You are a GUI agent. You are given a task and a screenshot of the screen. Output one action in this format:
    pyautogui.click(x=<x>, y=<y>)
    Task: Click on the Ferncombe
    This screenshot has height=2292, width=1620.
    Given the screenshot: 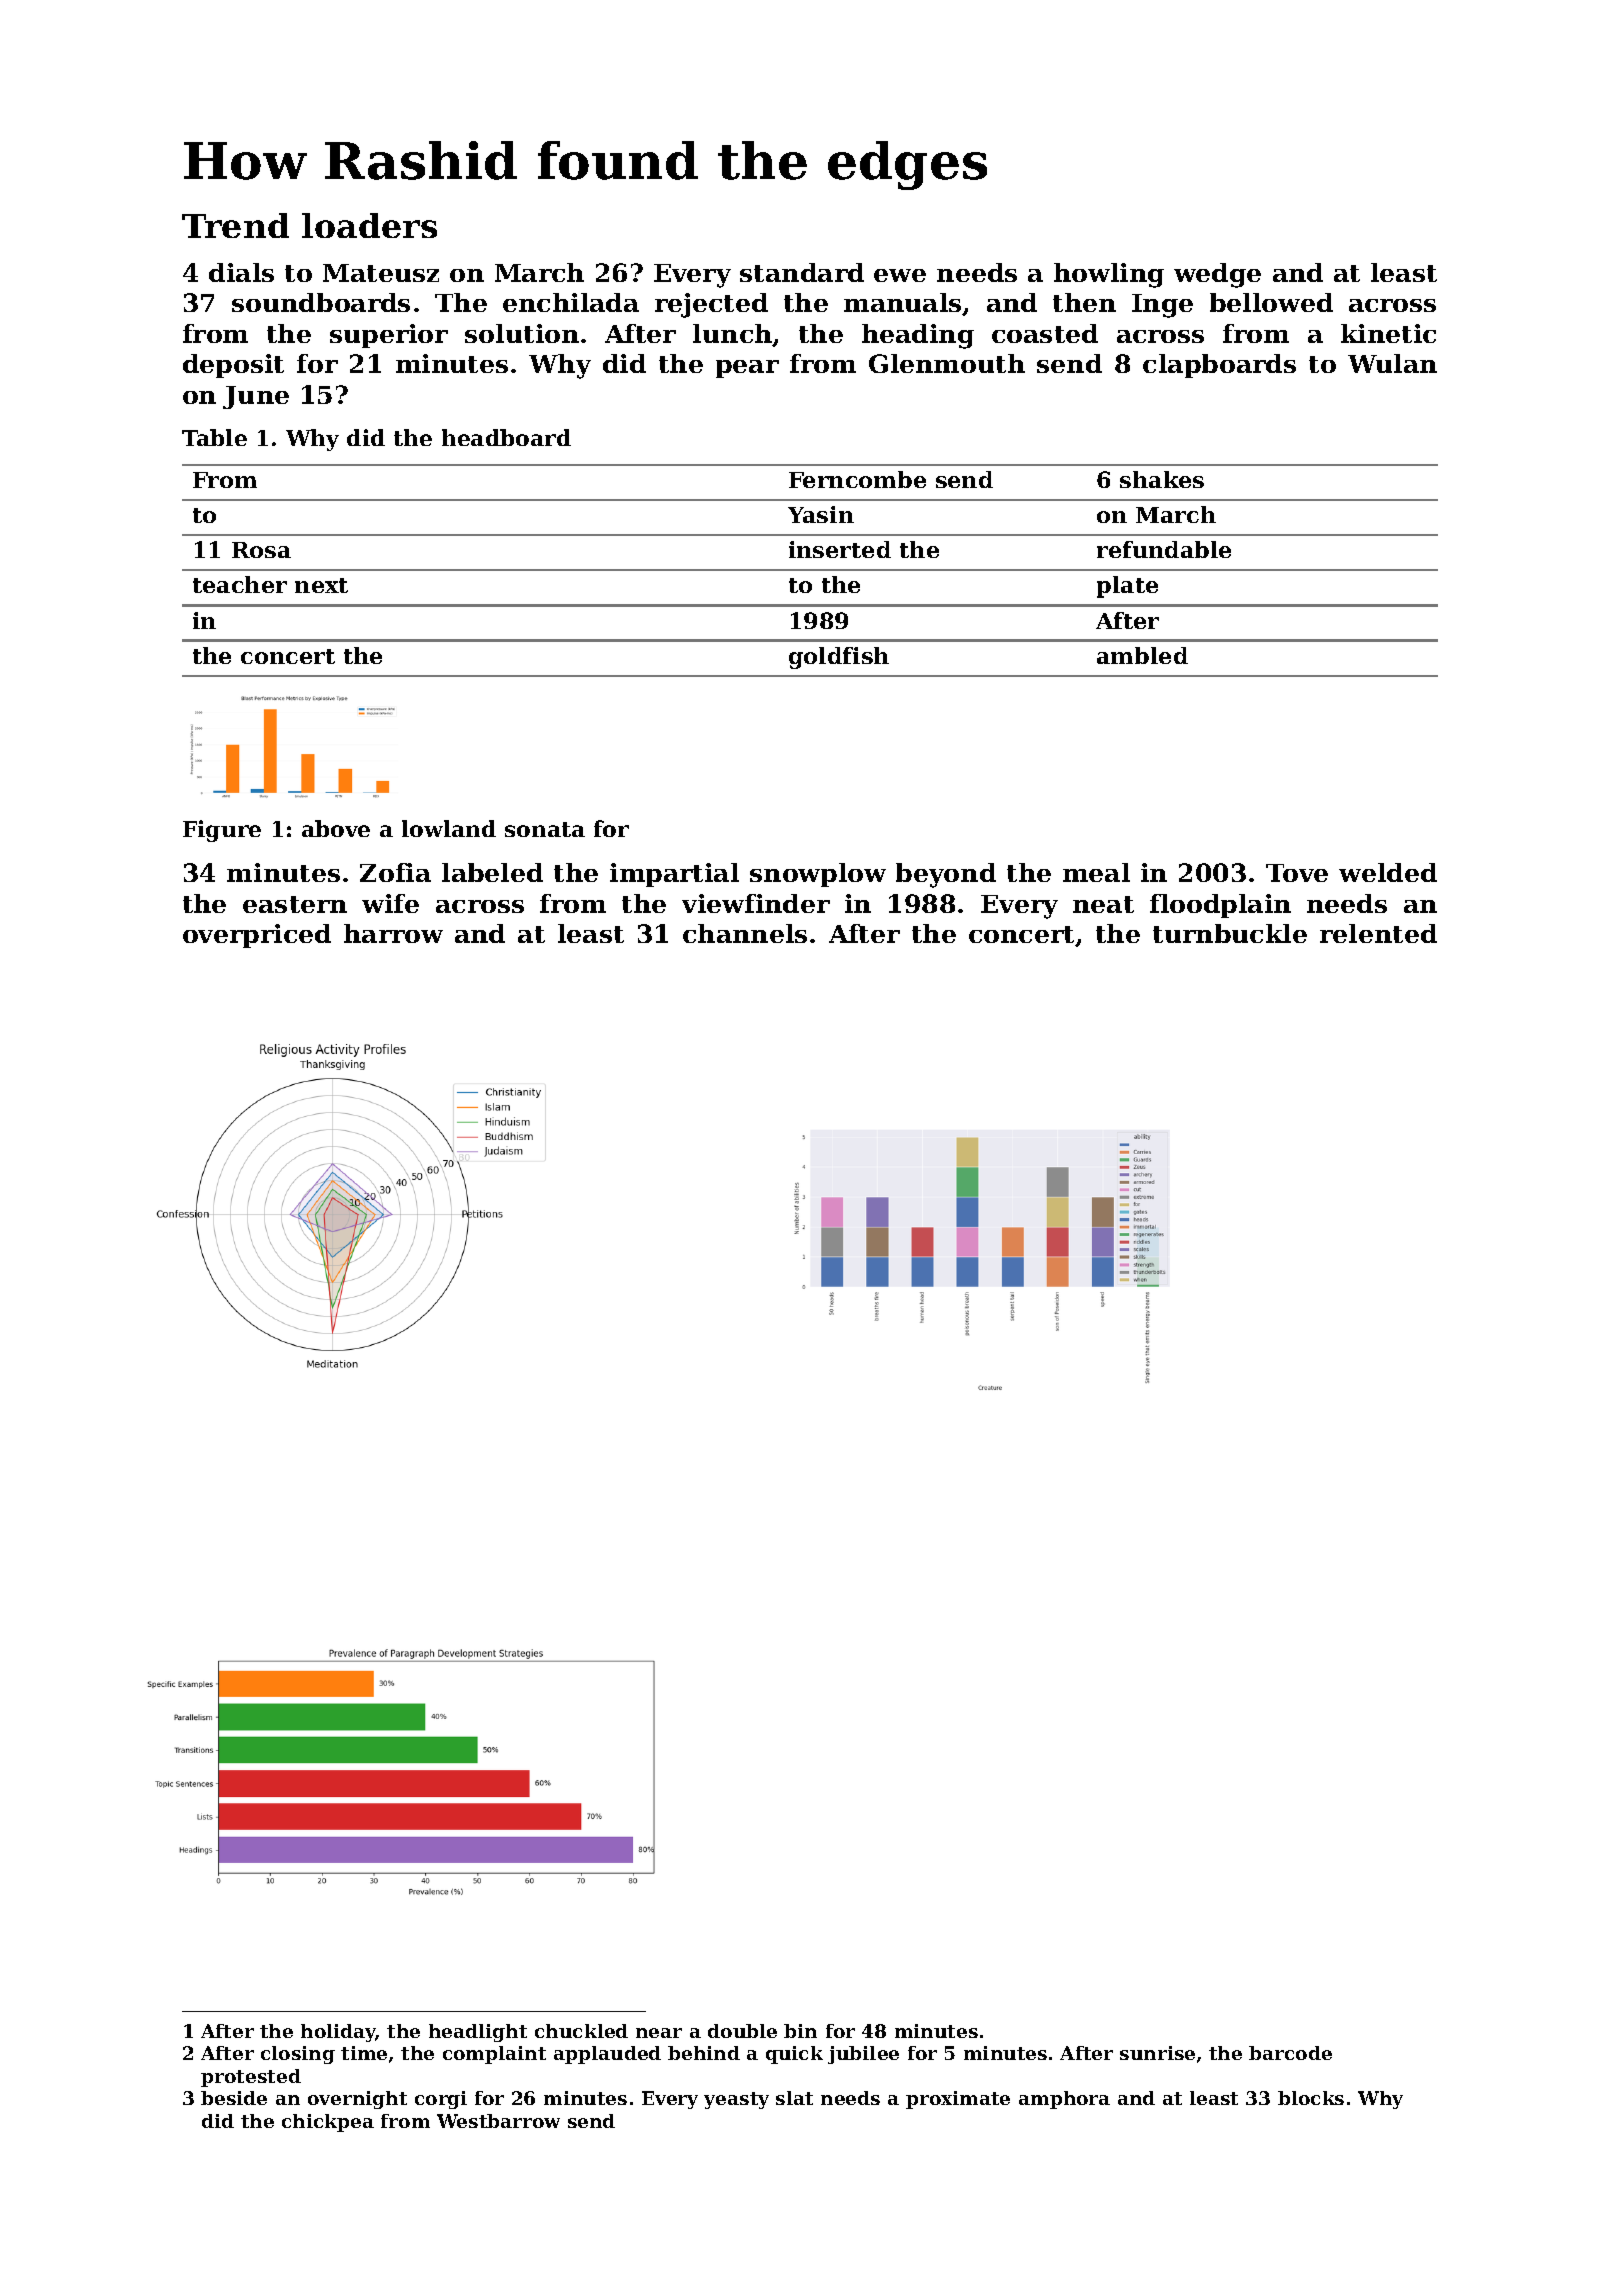 What is the action you would take?
    pyautogui.click(x=857, y=479)
